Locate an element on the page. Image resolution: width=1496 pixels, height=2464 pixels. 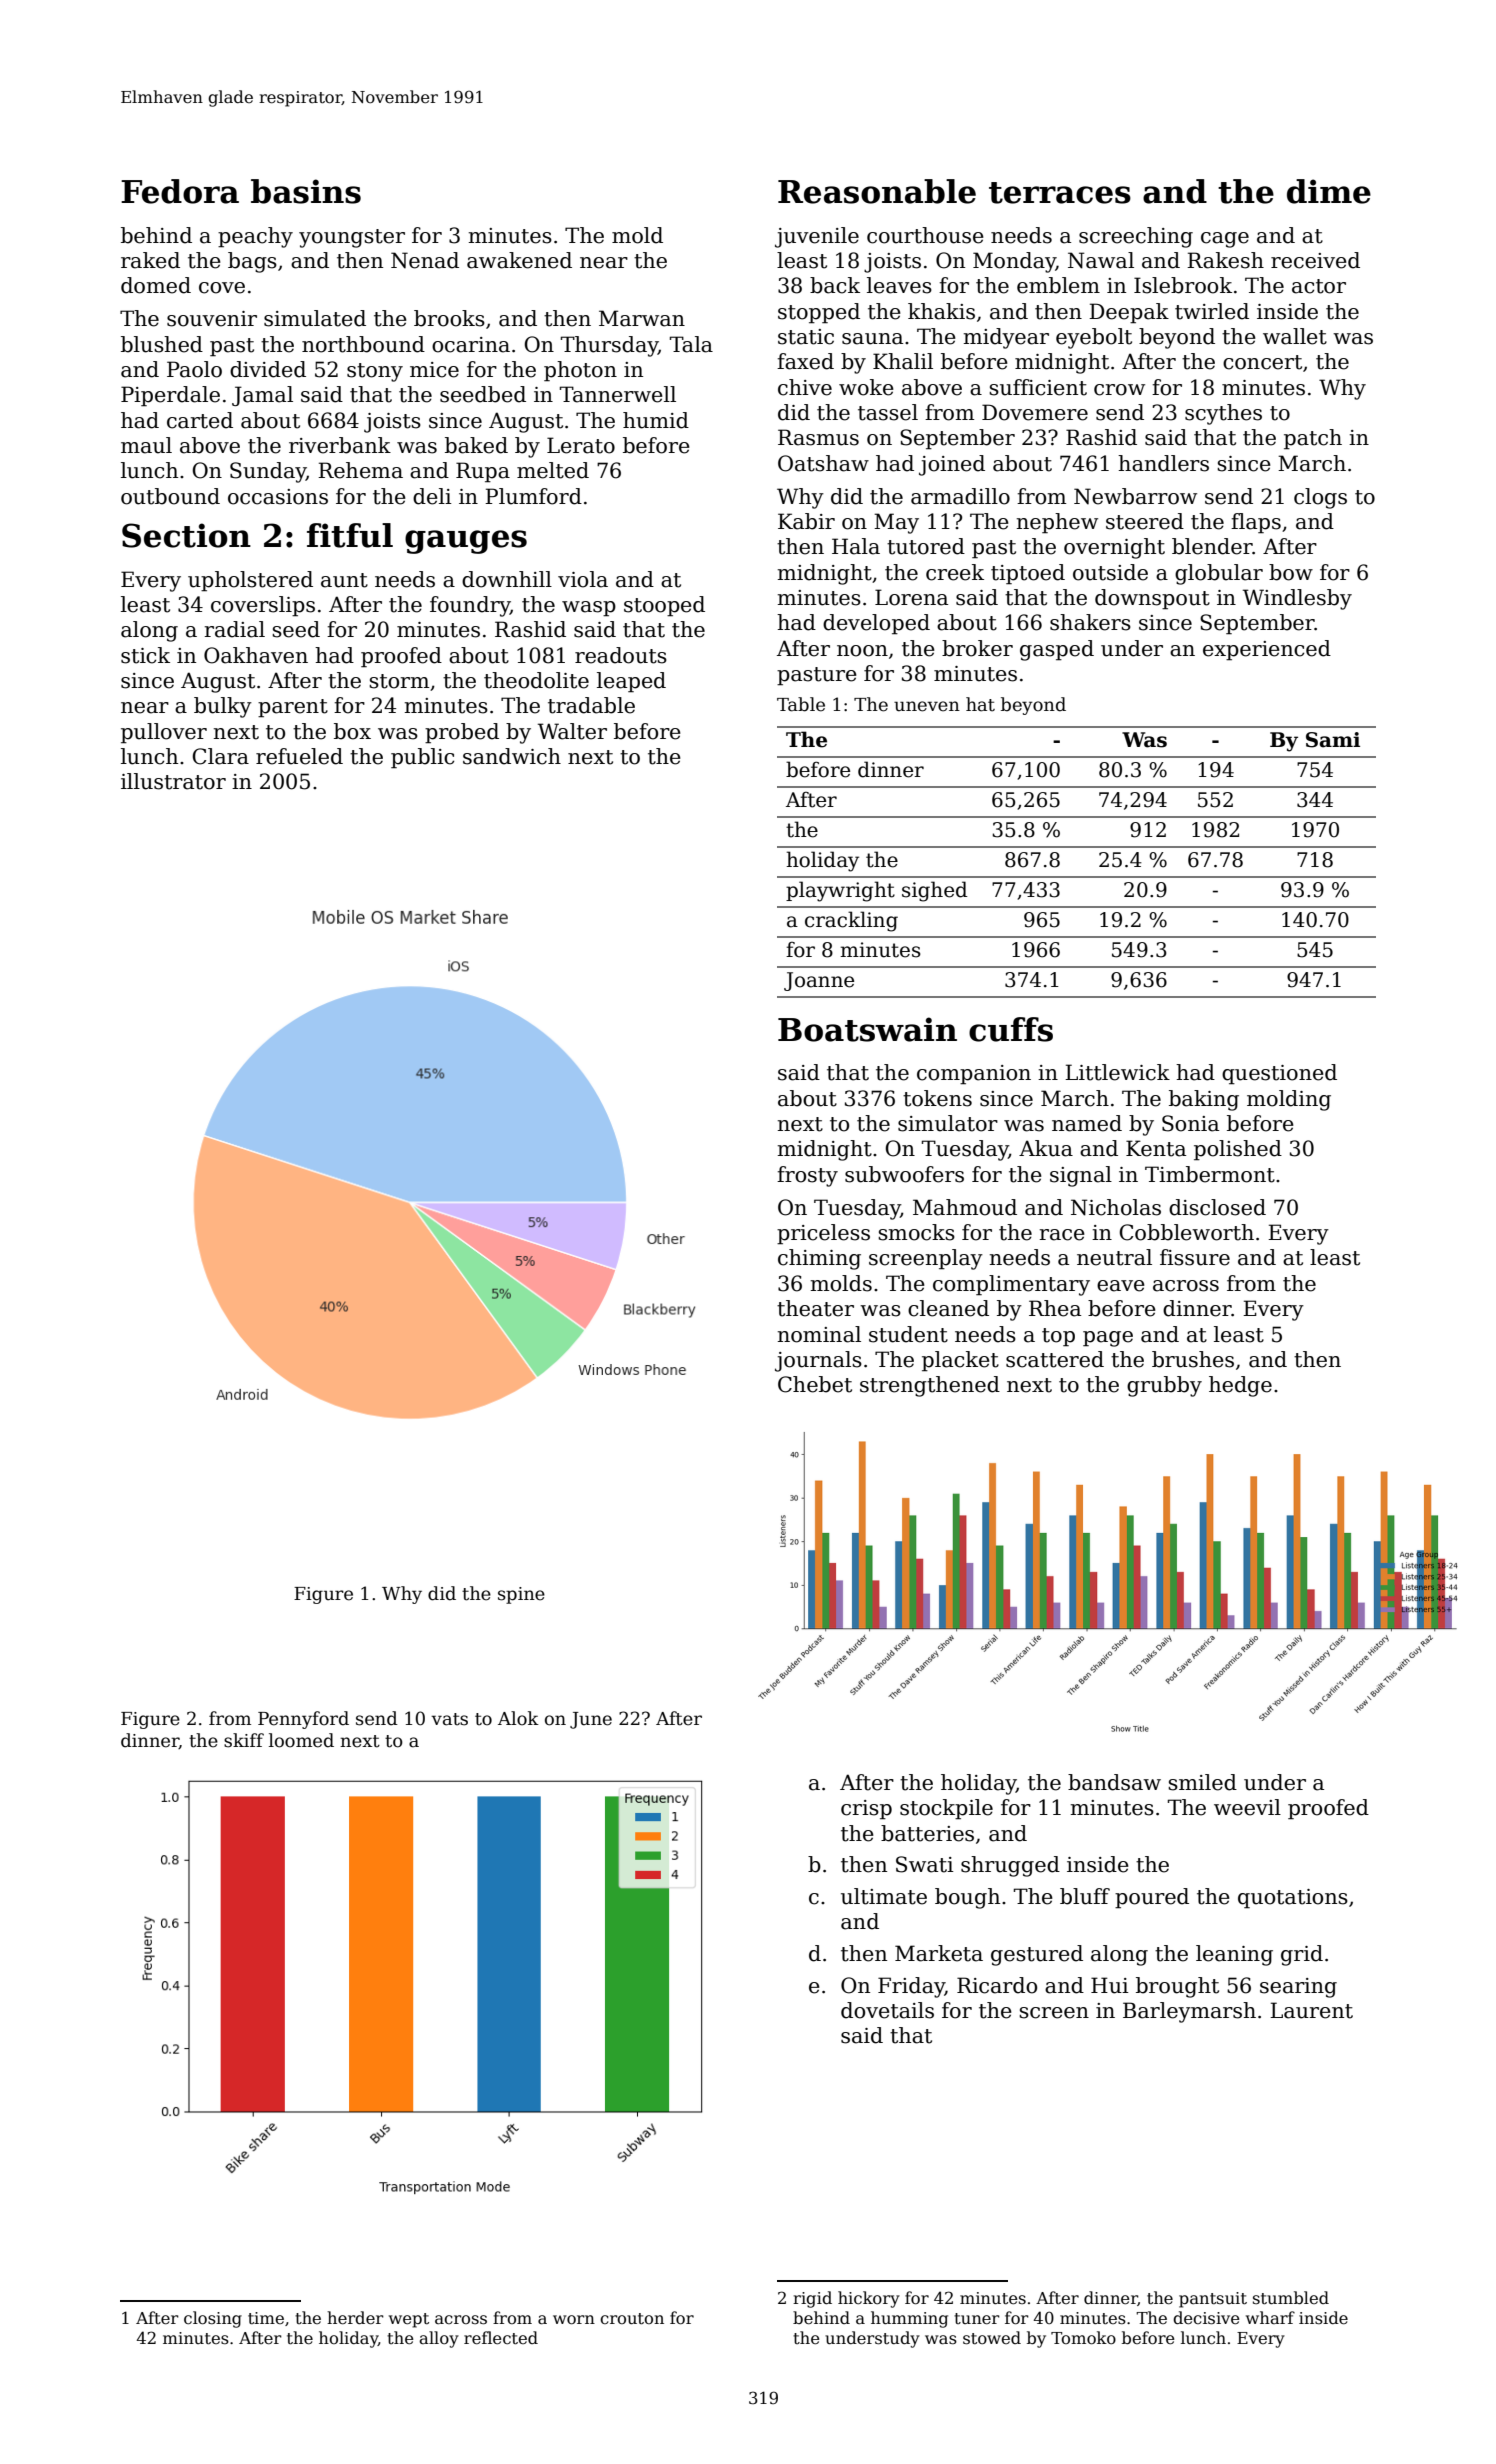
nominal is located at coordinates (819, 1334).
